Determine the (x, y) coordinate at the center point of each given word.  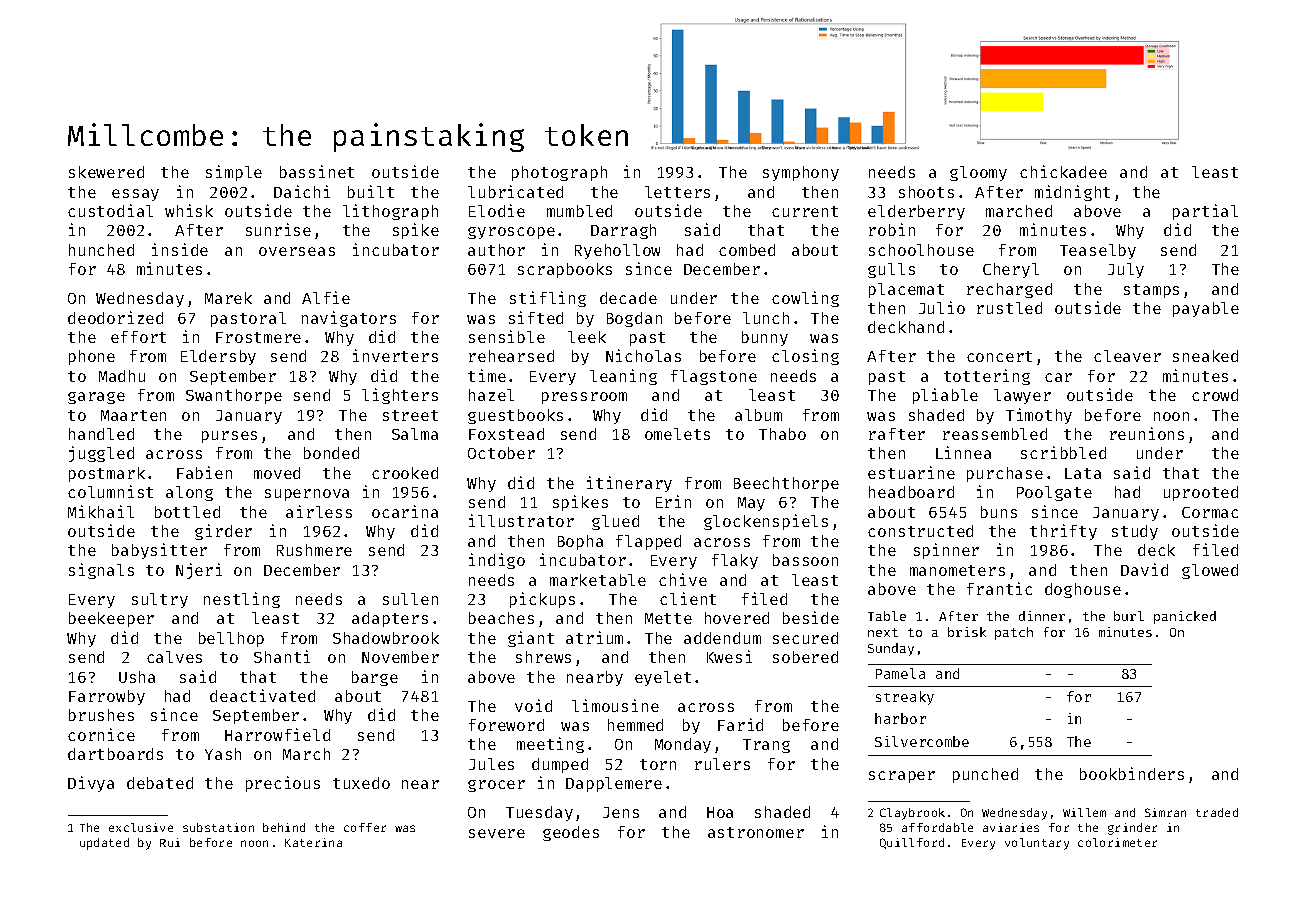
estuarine (911, 472)
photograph (559, 173)
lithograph (390, 212)
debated (160, 783)
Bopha (580, 542)
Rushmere (314, 550)
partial (1205, 212)
